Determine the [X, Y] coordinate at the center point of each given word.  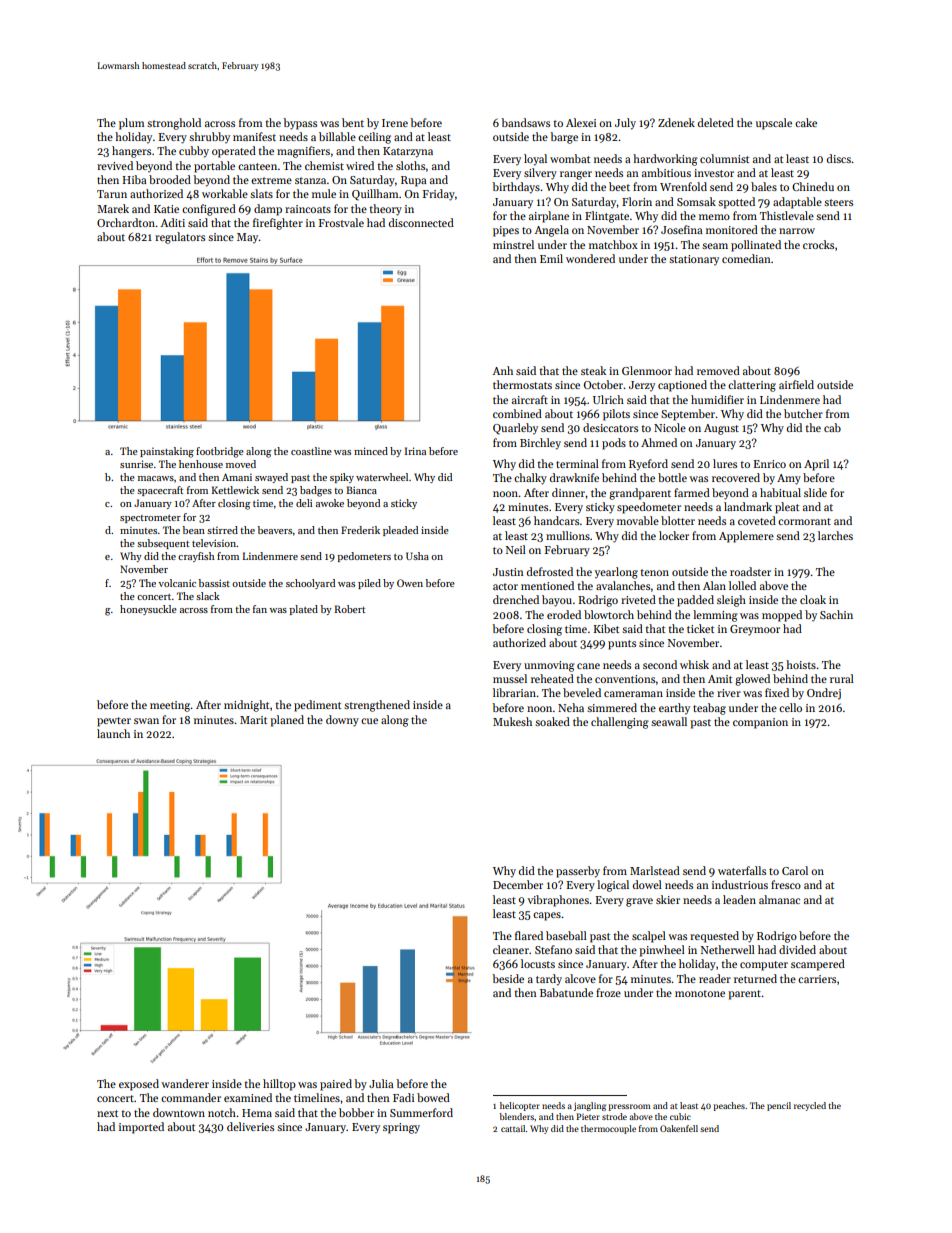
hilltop [279, 1085]
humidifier [717, 399]
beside [508, 978]
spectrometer [150, 519]
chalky [530, 479]
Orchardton [126, 222]
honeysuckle [148, 610]
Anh [502, 370]
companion [760, 723]
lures [725, 463]
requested [714, 937]
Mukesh [512, 721]
